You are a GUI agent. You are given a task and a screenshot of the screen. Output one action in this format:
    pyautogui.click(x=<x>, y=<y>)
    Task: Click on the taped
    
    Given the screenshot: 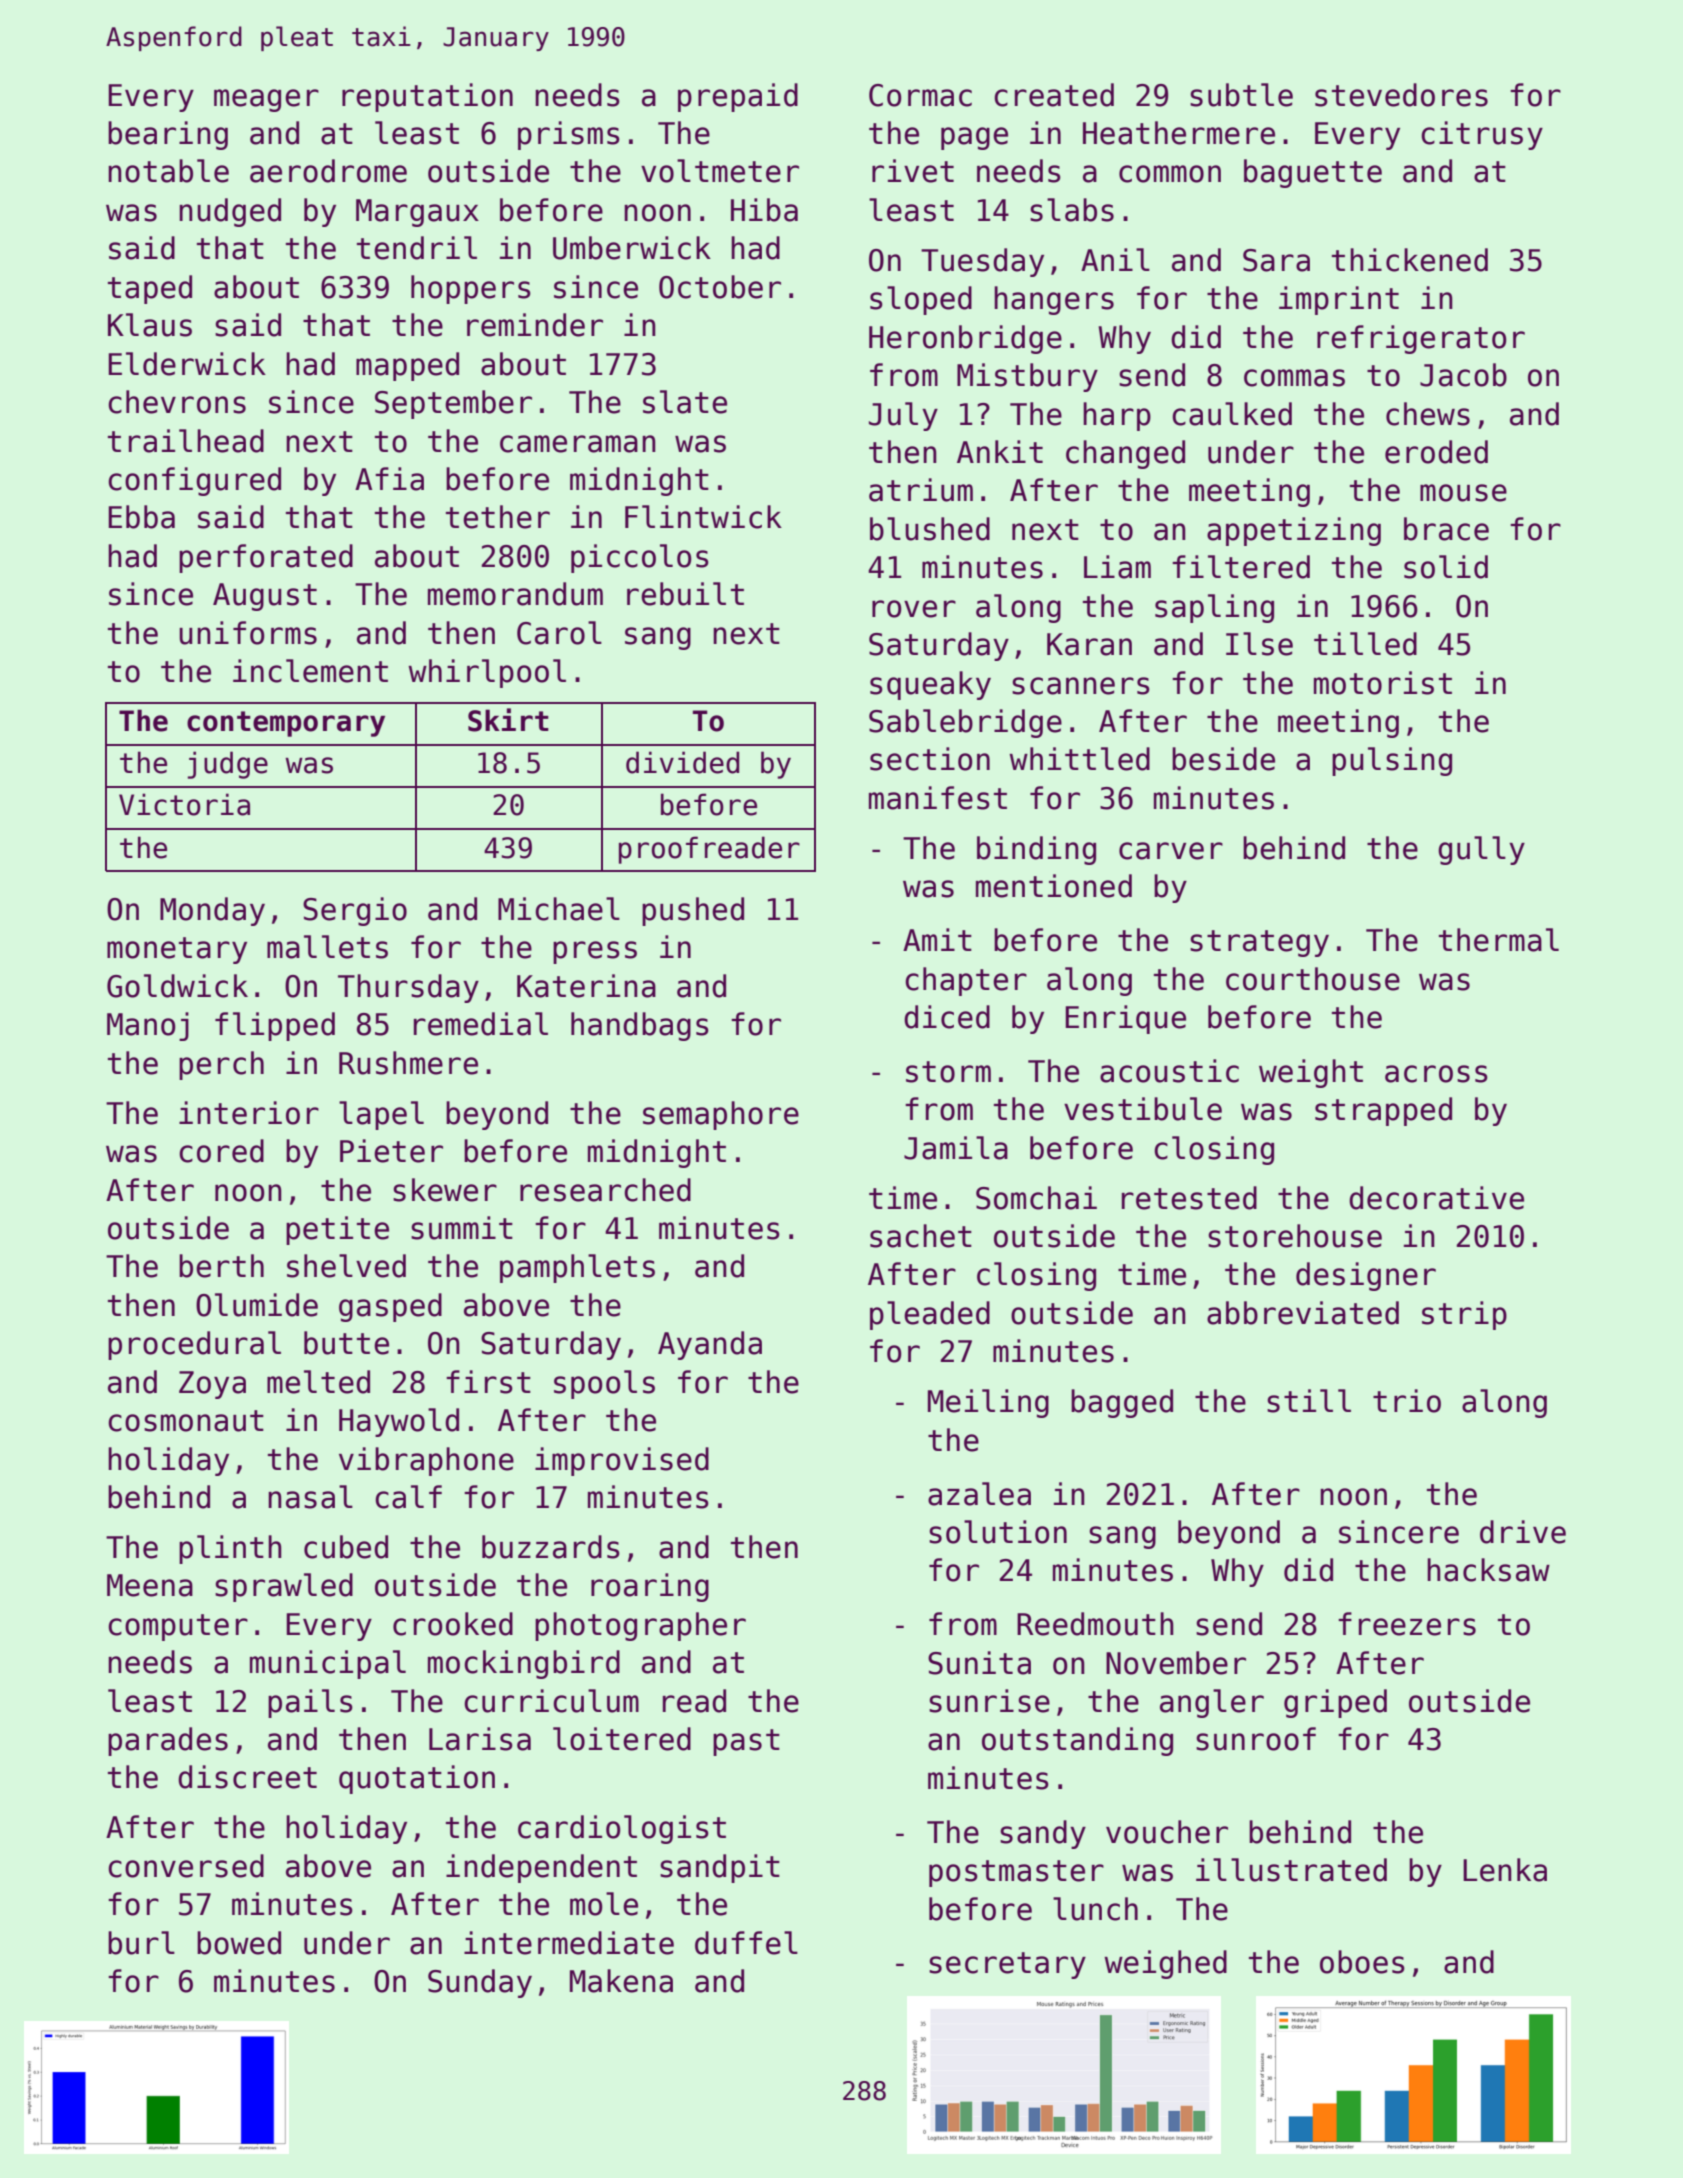 What is the action you would take?
    pyautogui.click(x=150, y=289)
